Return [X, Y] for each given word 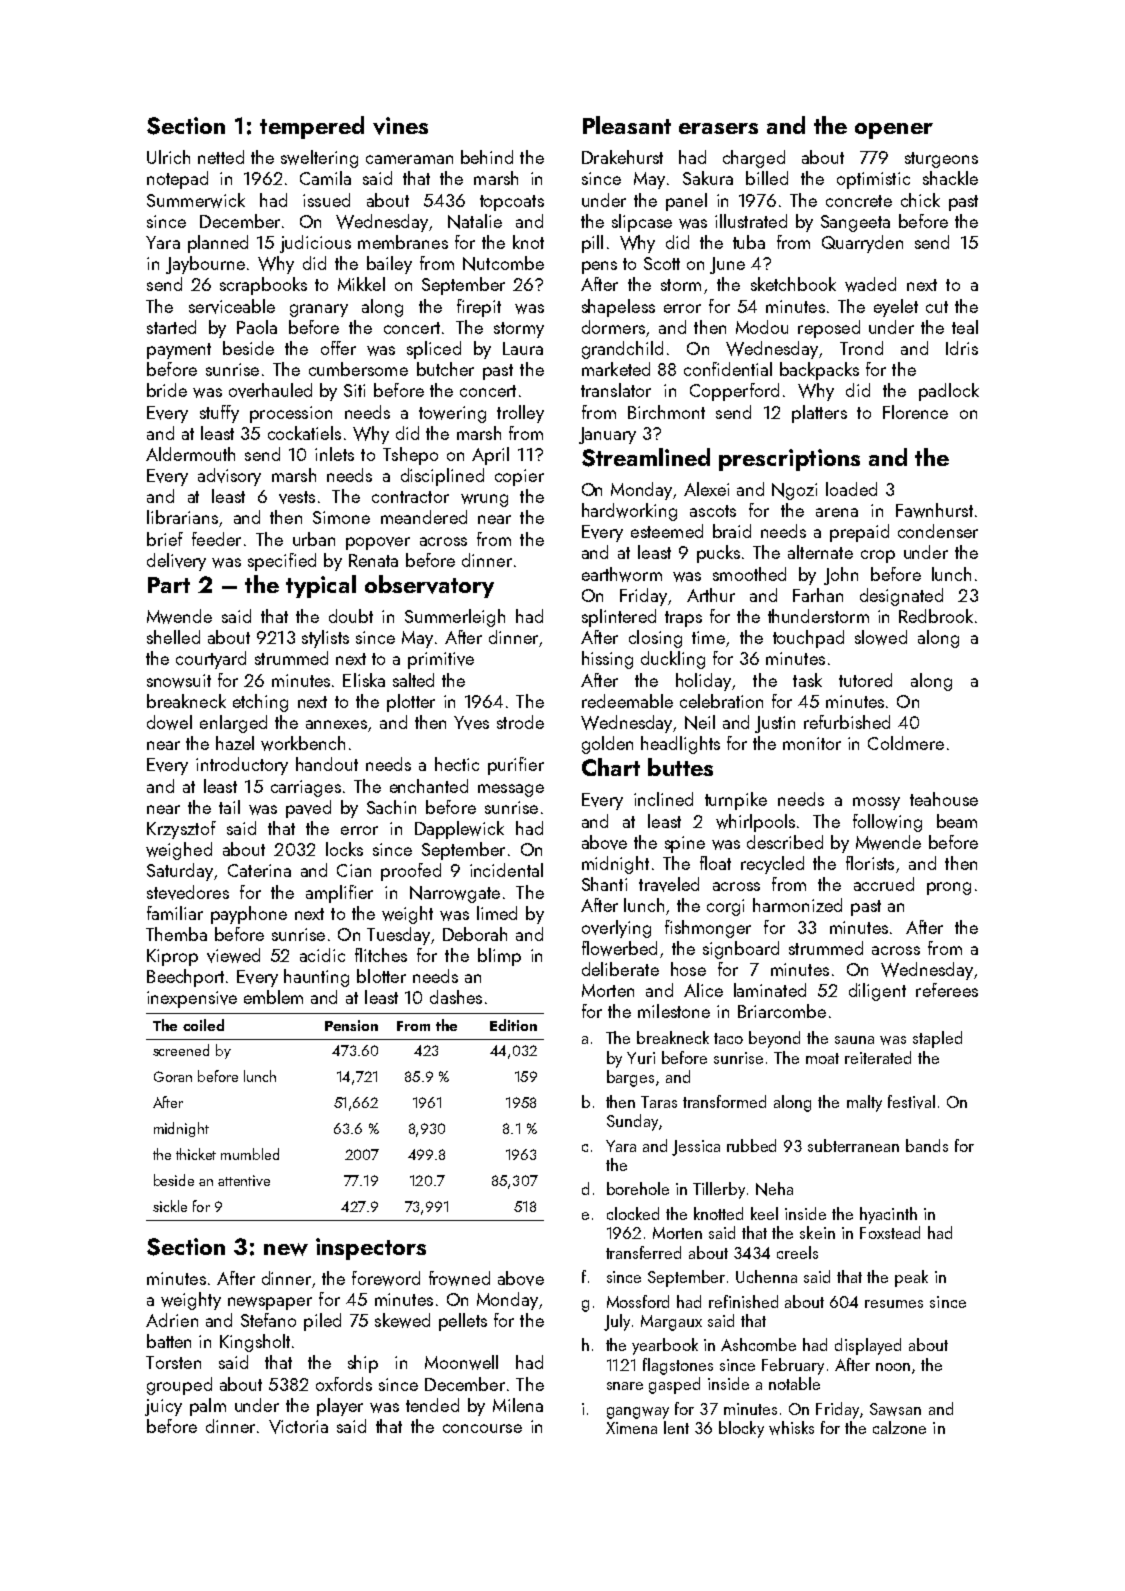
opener [894, 131]
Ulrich [168, 157]
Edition [513, 1025]
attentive [244, 1180]
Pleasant [627, 125]
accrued [884, 884]
